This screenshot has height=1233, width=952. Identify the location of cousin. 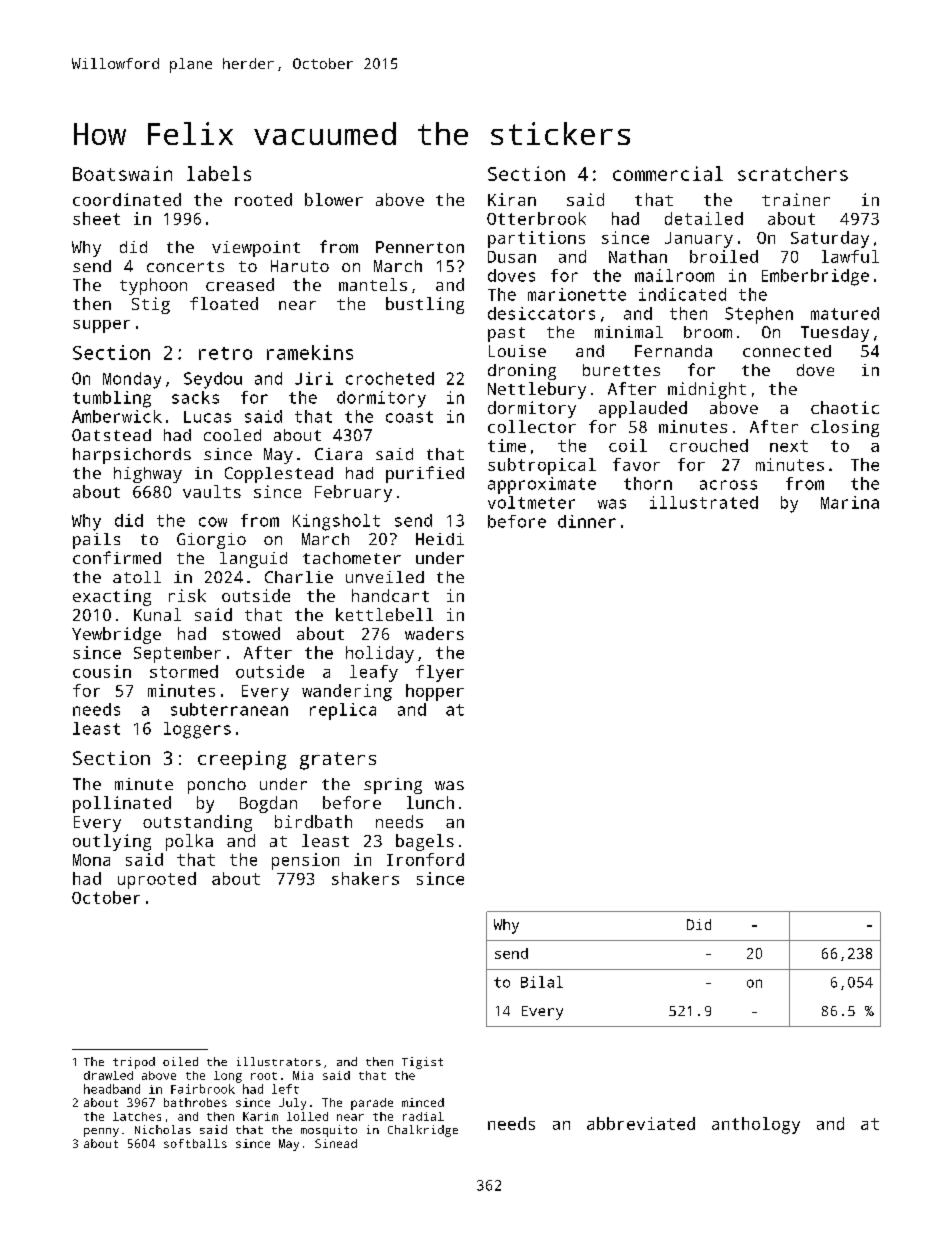
(102, 671).
